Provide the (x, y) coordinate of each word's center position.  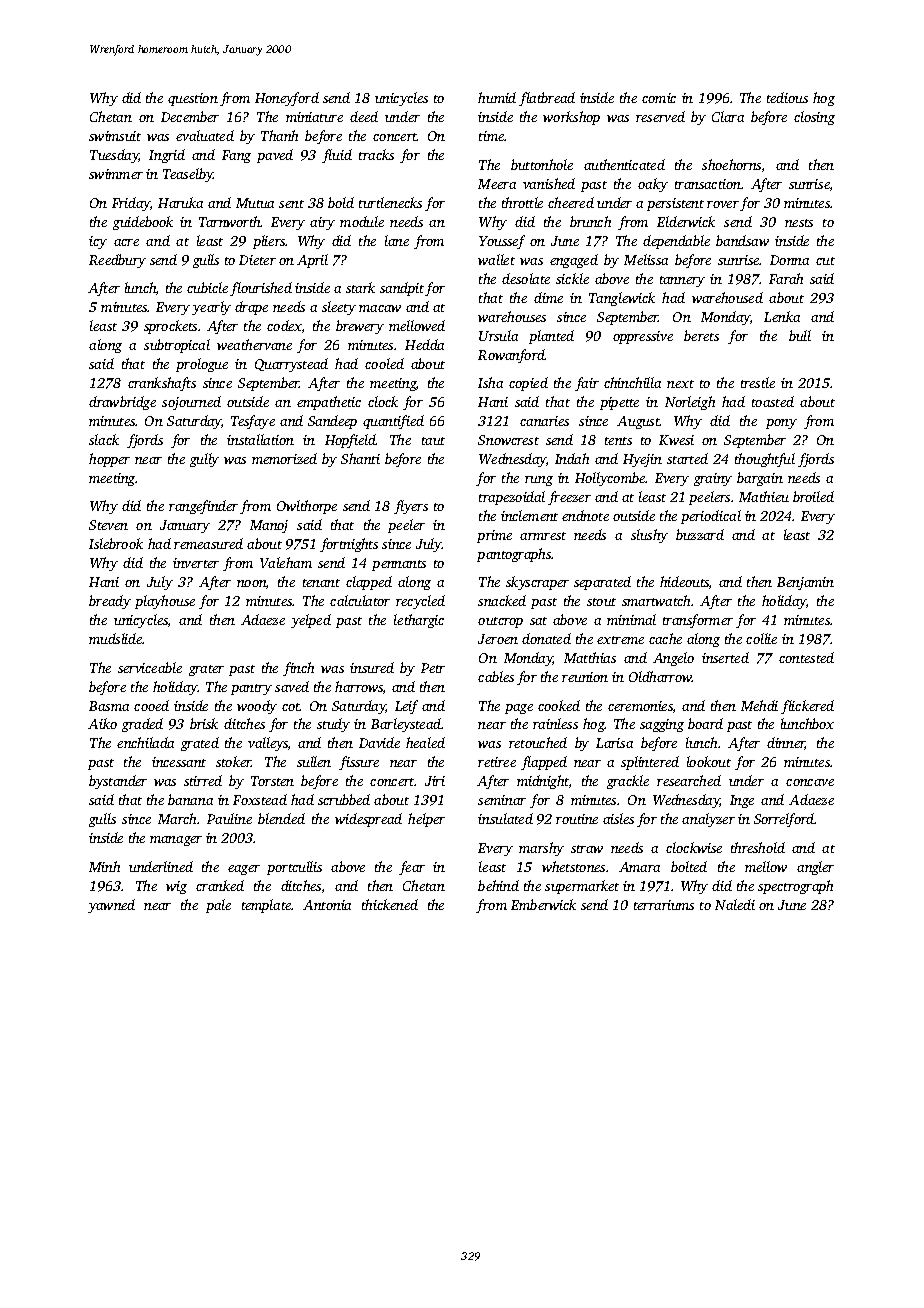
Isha (490, 382)
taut (433, 441)
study (333, 725)
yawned (111, 906)
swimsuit (115, 136)
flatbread (547, 99)
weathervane (254, 344)
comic (659, 98)
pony (781, 424)
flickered (807, 707)
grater (206, 670)
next (680, 384)
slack (104, 439)
